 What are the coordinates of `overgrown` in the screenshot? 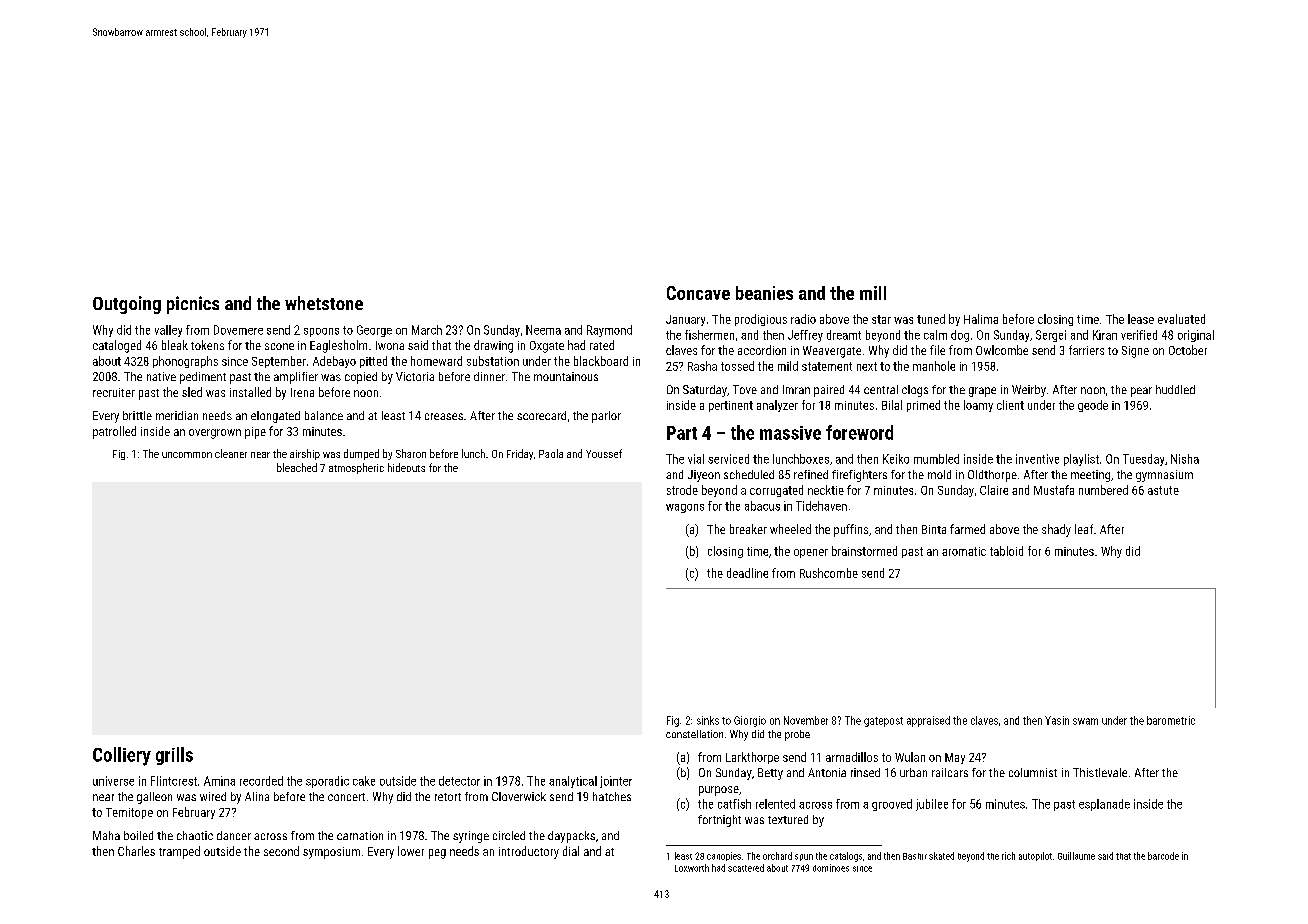 It's located at (215, 434).
